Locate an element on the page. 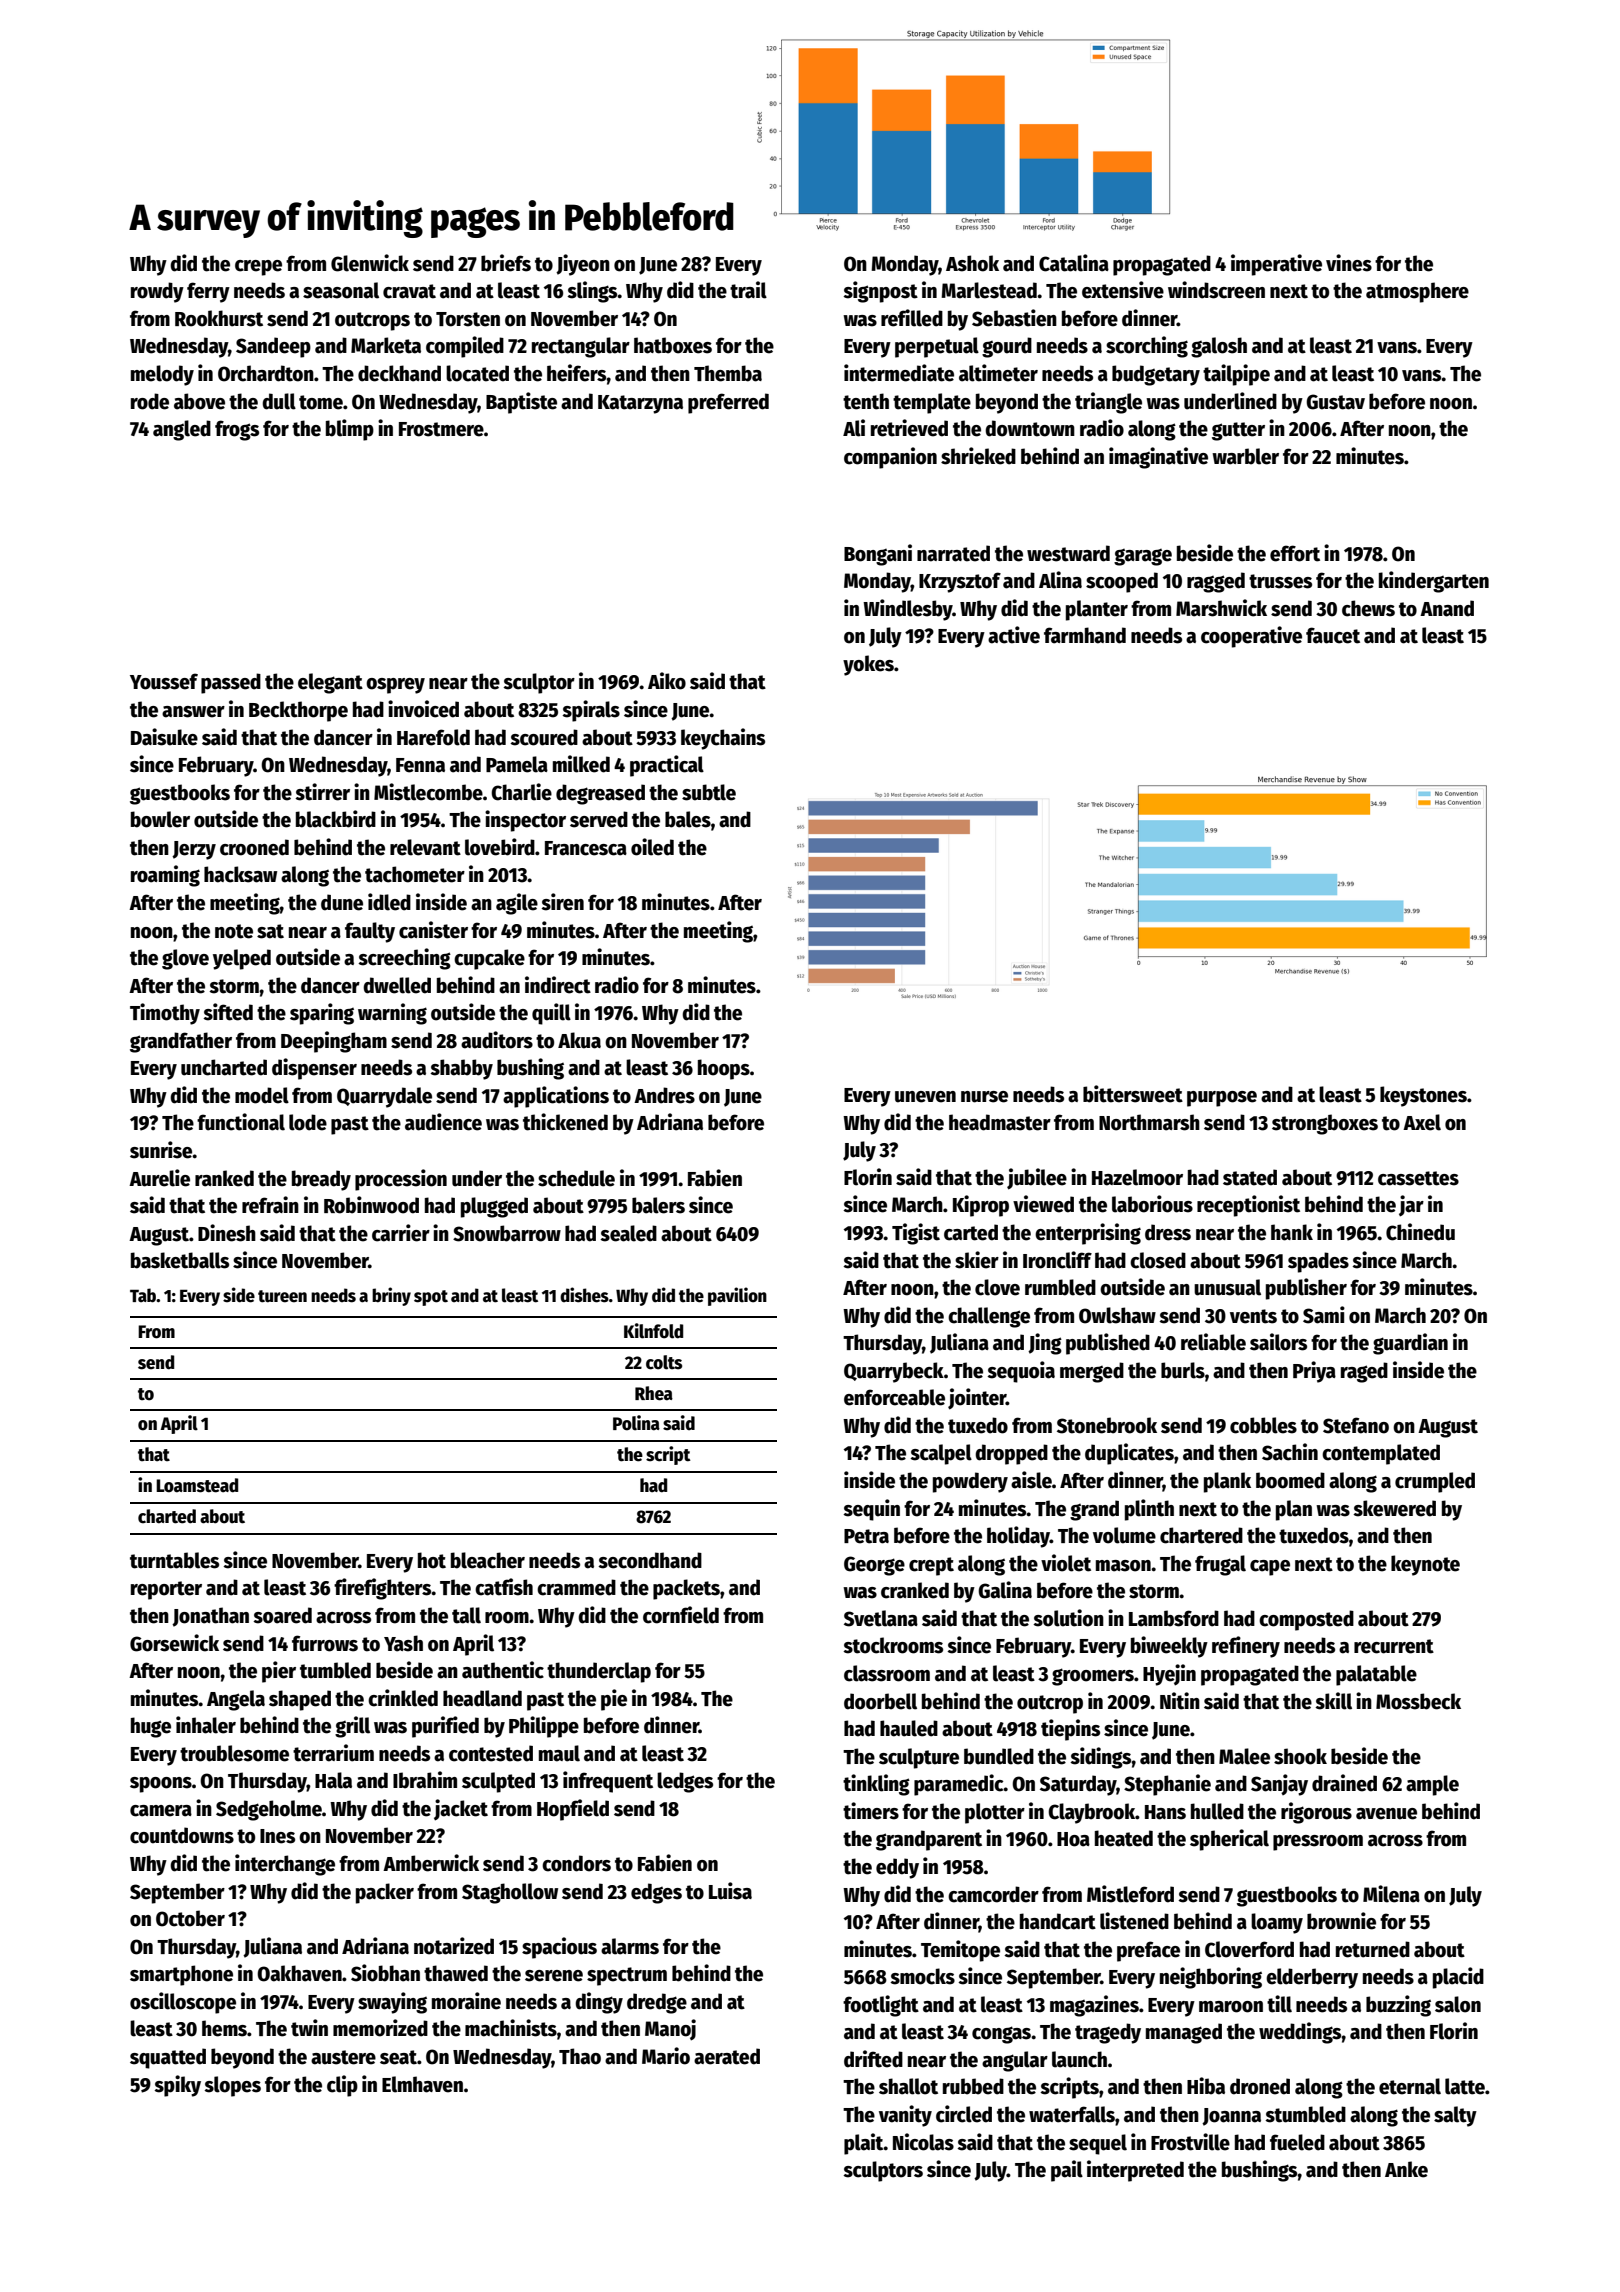 The width and height of the document is (1620, 2292). soared is located at coordinates (282, 1615).
